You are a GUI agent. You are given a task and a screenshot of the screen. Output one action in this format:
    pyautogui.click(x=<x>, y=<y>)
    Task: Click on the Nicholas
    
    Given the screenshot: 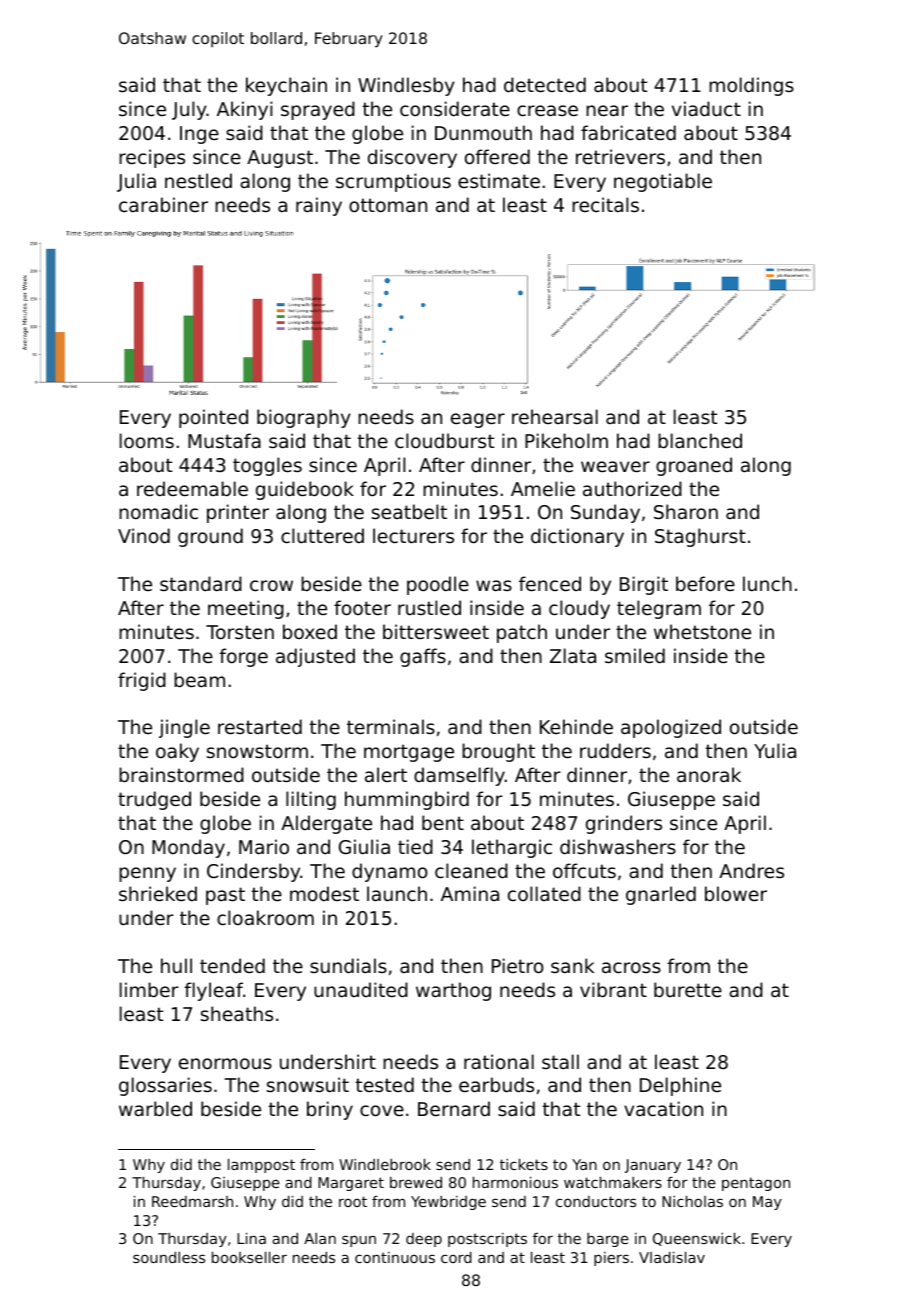 What is the action you would take?
    pyautogui.click(x=692, y=1201)
